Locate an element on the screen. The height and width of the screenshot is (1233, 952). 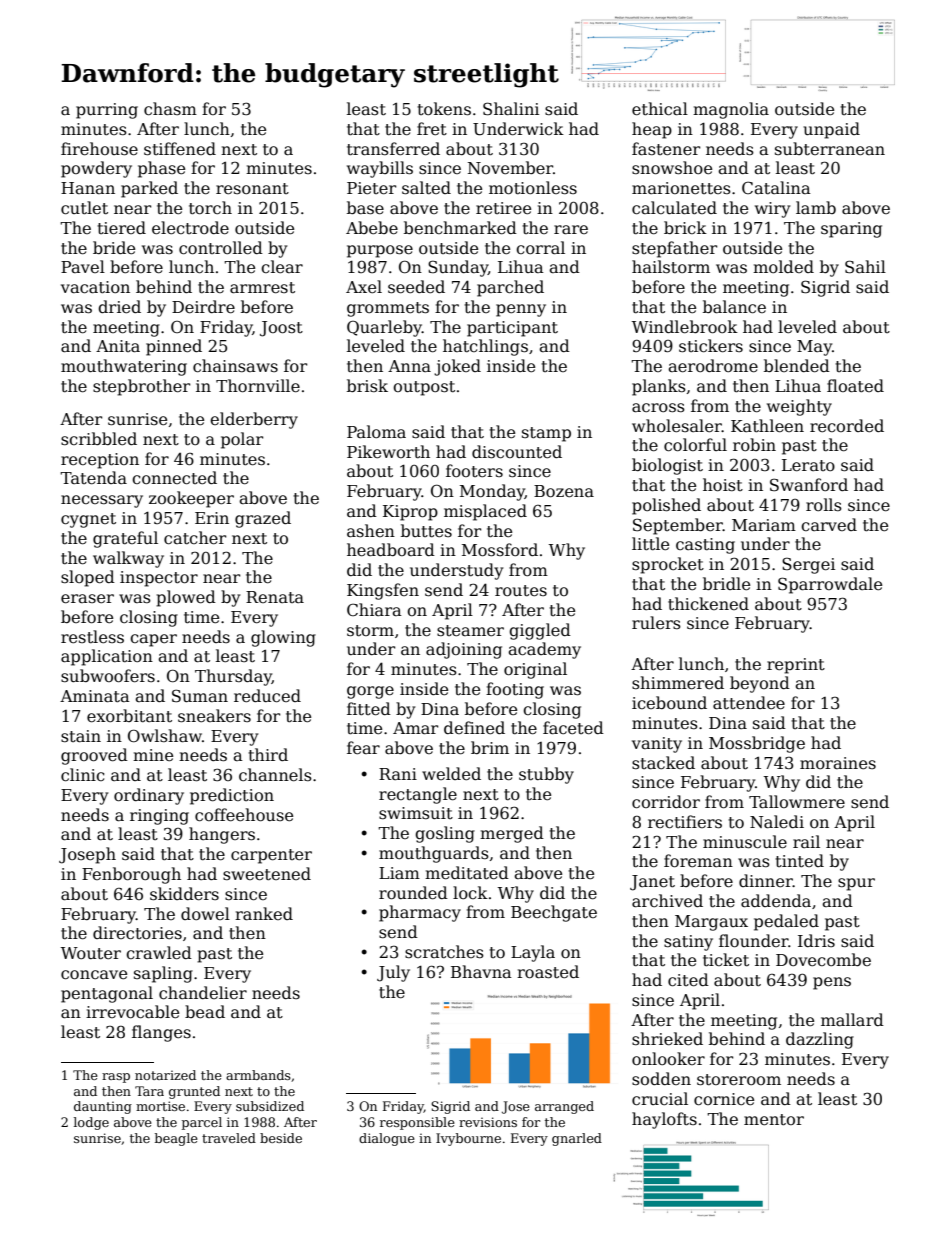
traveled is located at coordinates (229, 1138).
